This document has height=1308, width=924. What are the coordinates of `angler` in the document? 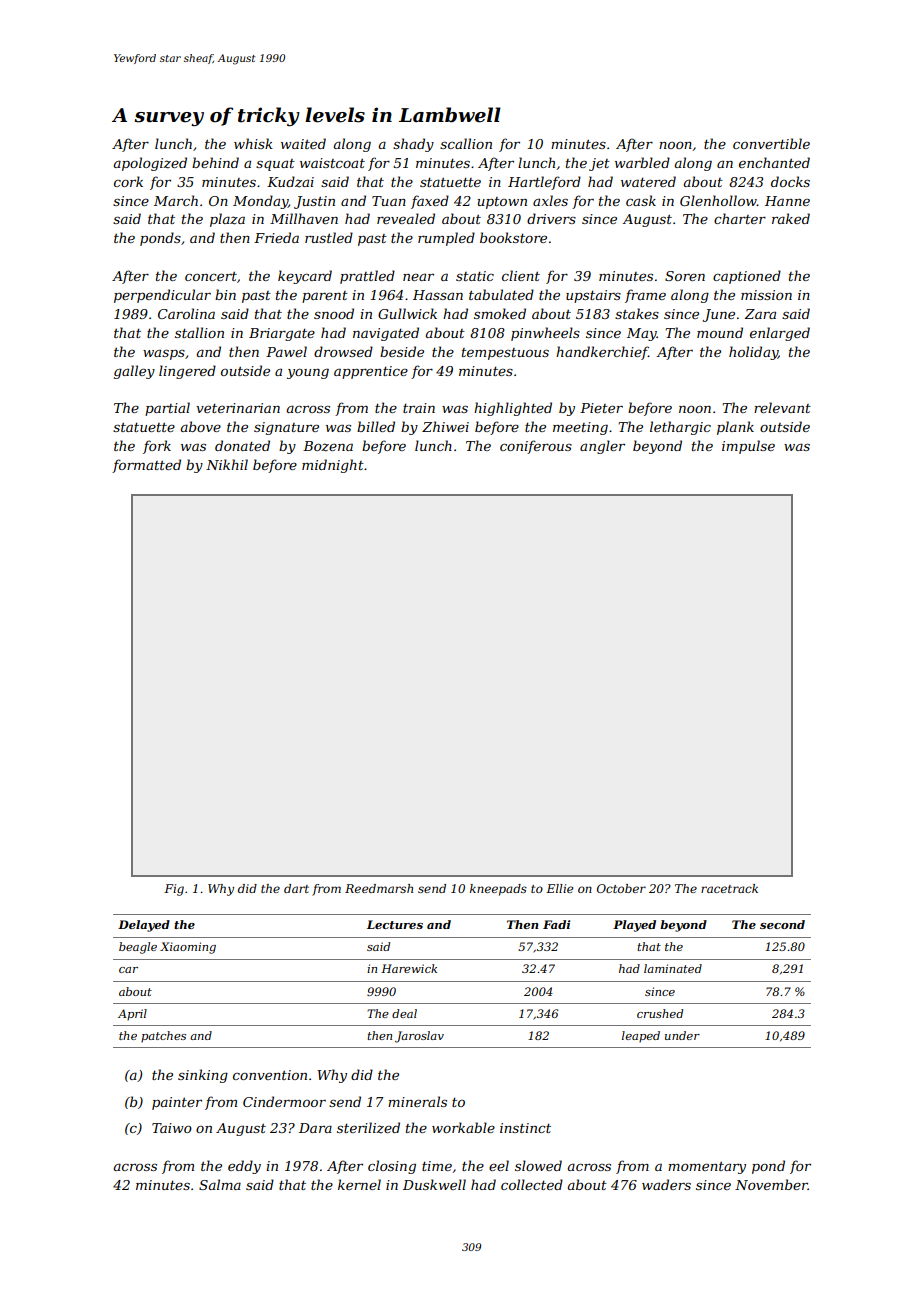 It's located at (602, 447).
